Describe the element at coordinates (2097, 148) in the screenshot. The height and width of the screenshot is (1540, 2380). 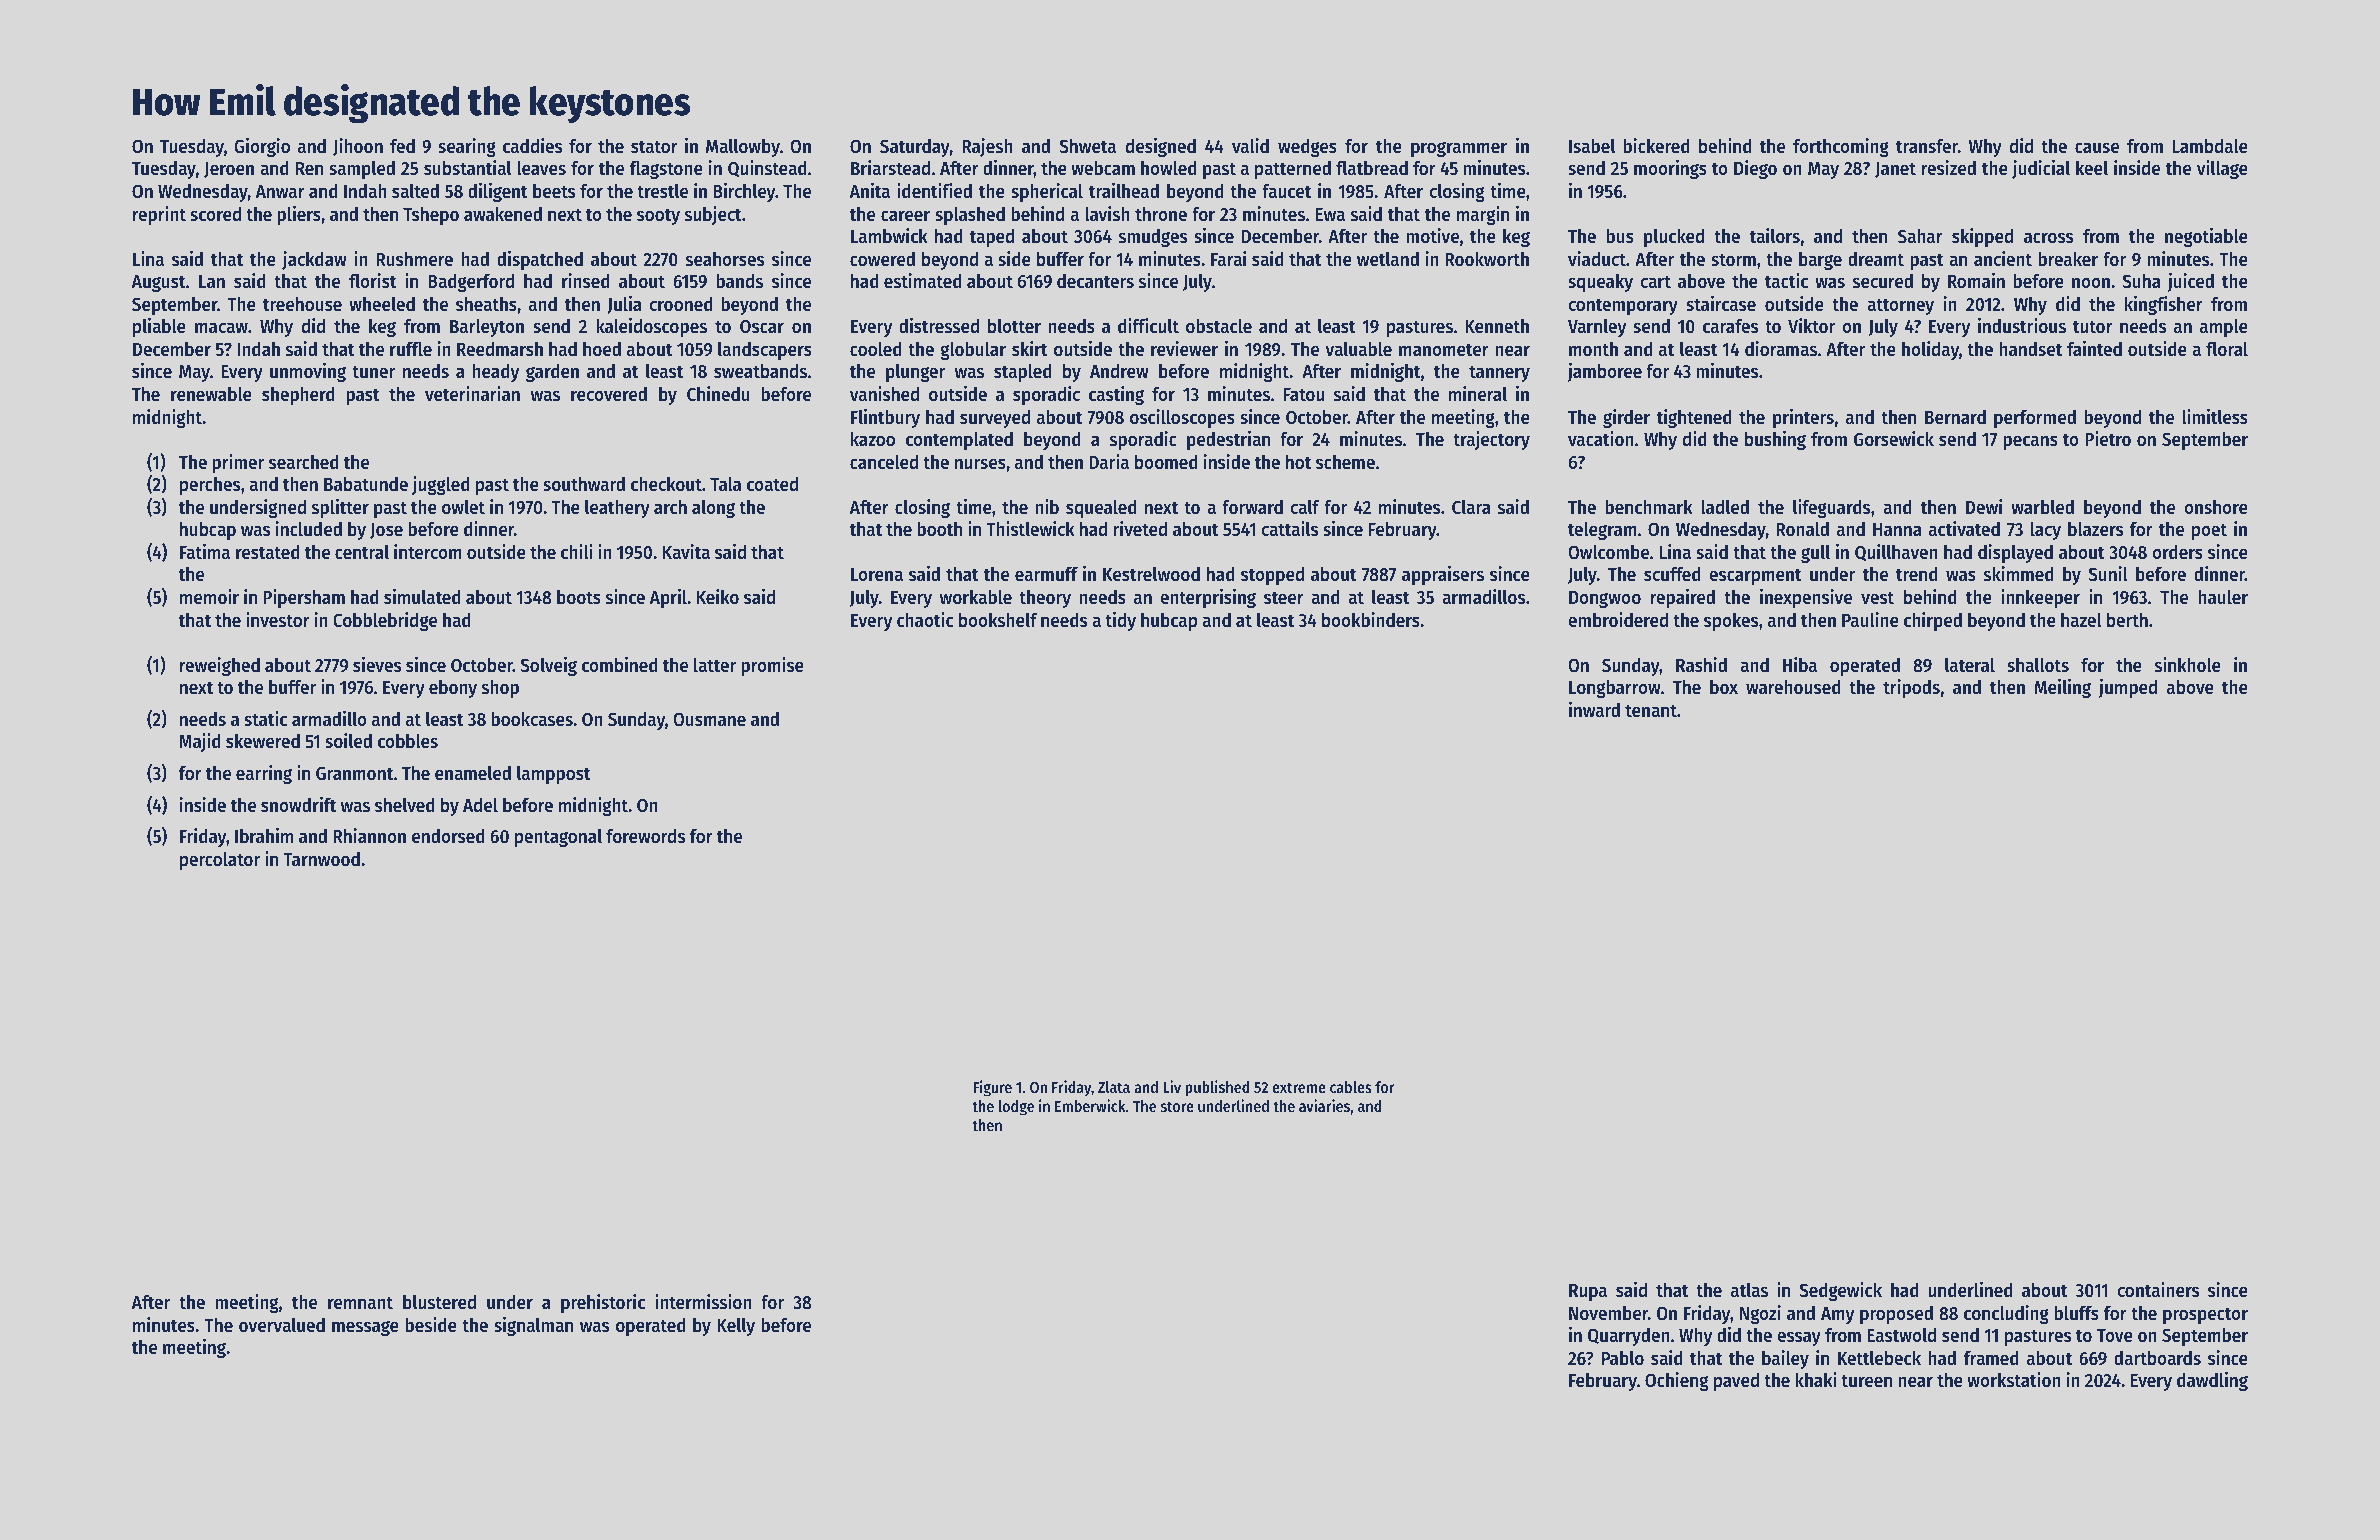
I see `cause` at that location.
